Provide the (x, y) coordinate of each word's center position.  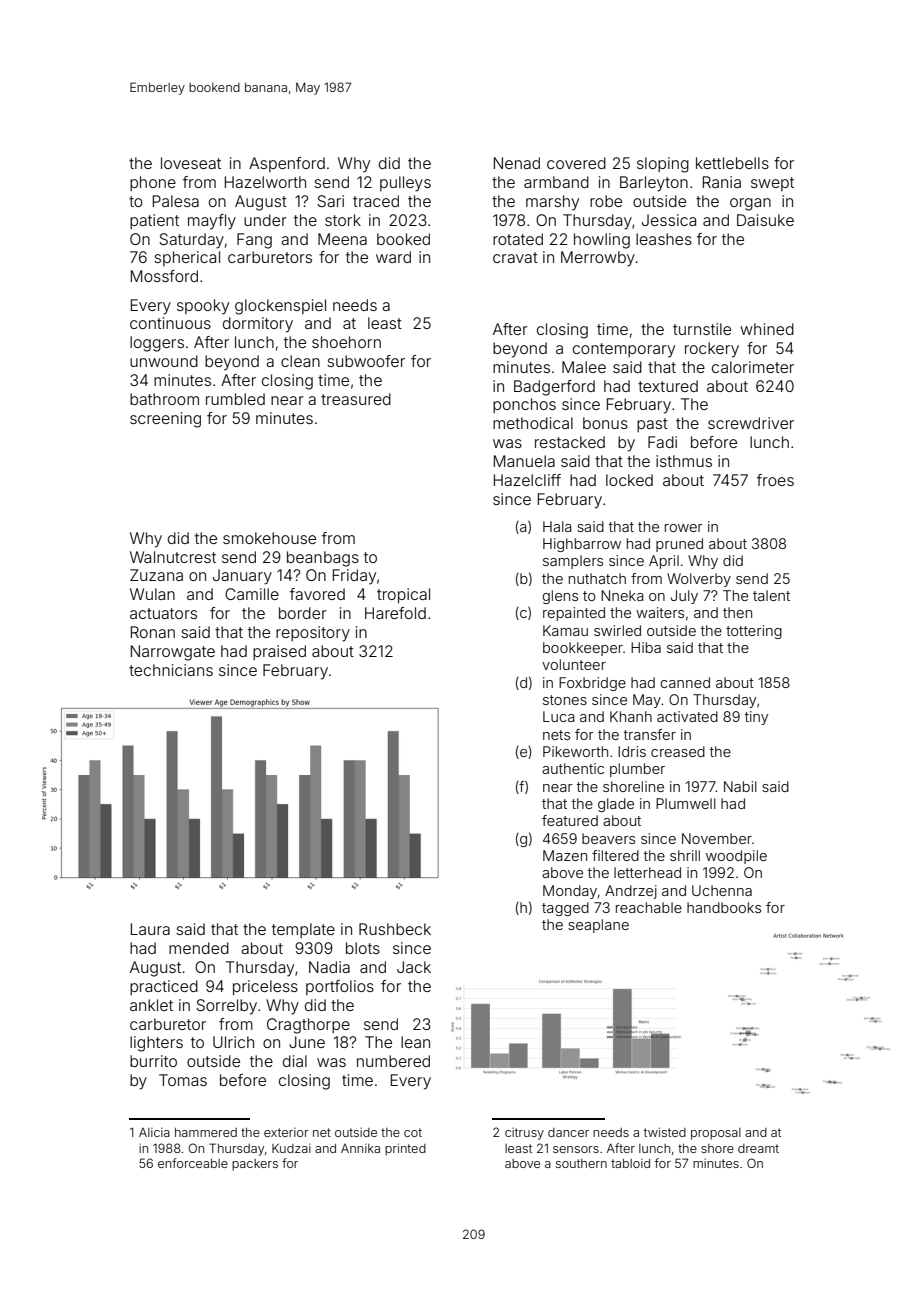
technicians (171, 670)
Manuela (524, 461)
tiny (756, 718)
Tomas (183, 1080)
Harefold (395, 613)
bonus (605, 423)
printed (405, 1149)
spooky (203, 307)
